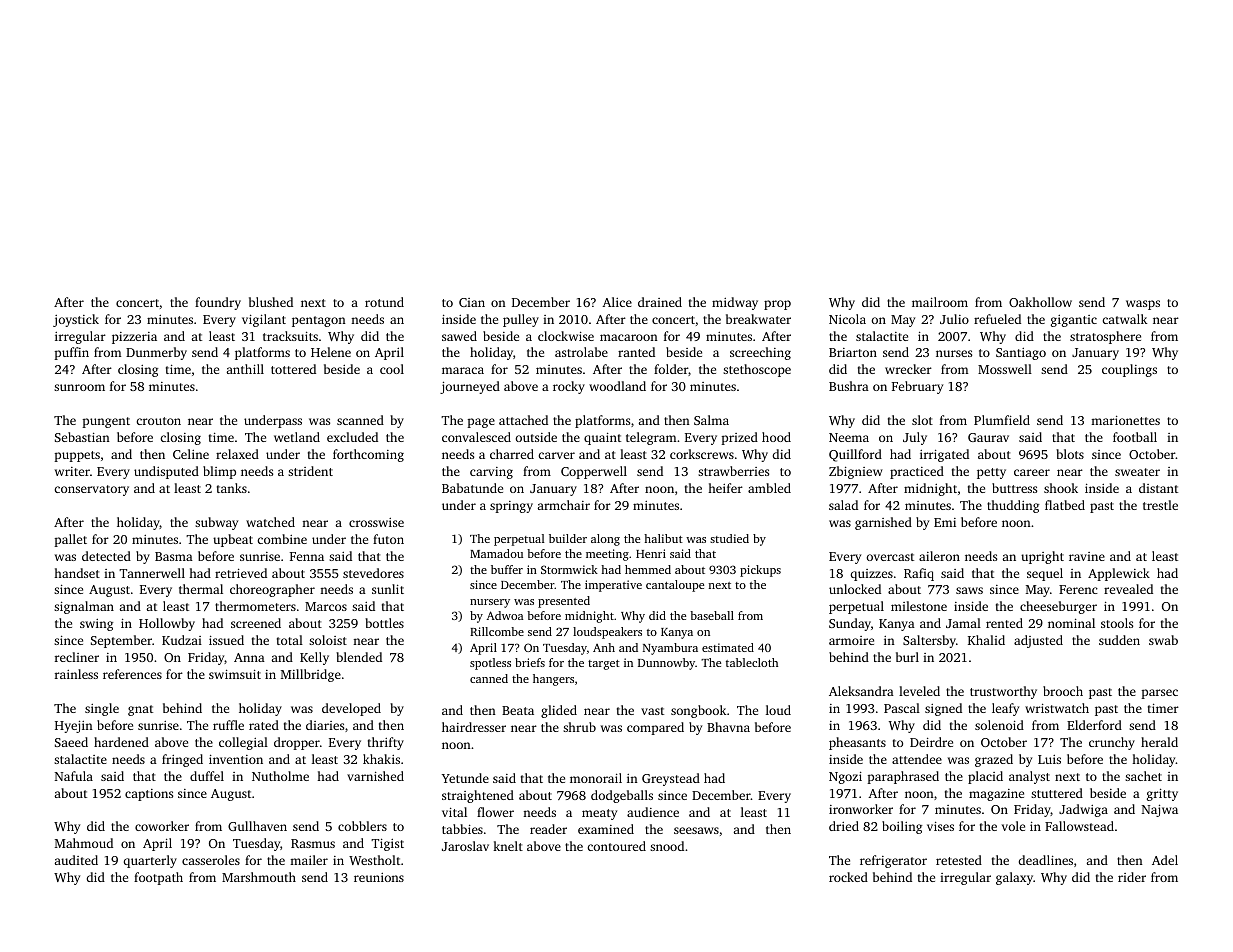 The width and height of the image is (1233, 952). What do you see at coordinates (660, 302) in the image?
I see `drained` at bounding box center [660, 302].
